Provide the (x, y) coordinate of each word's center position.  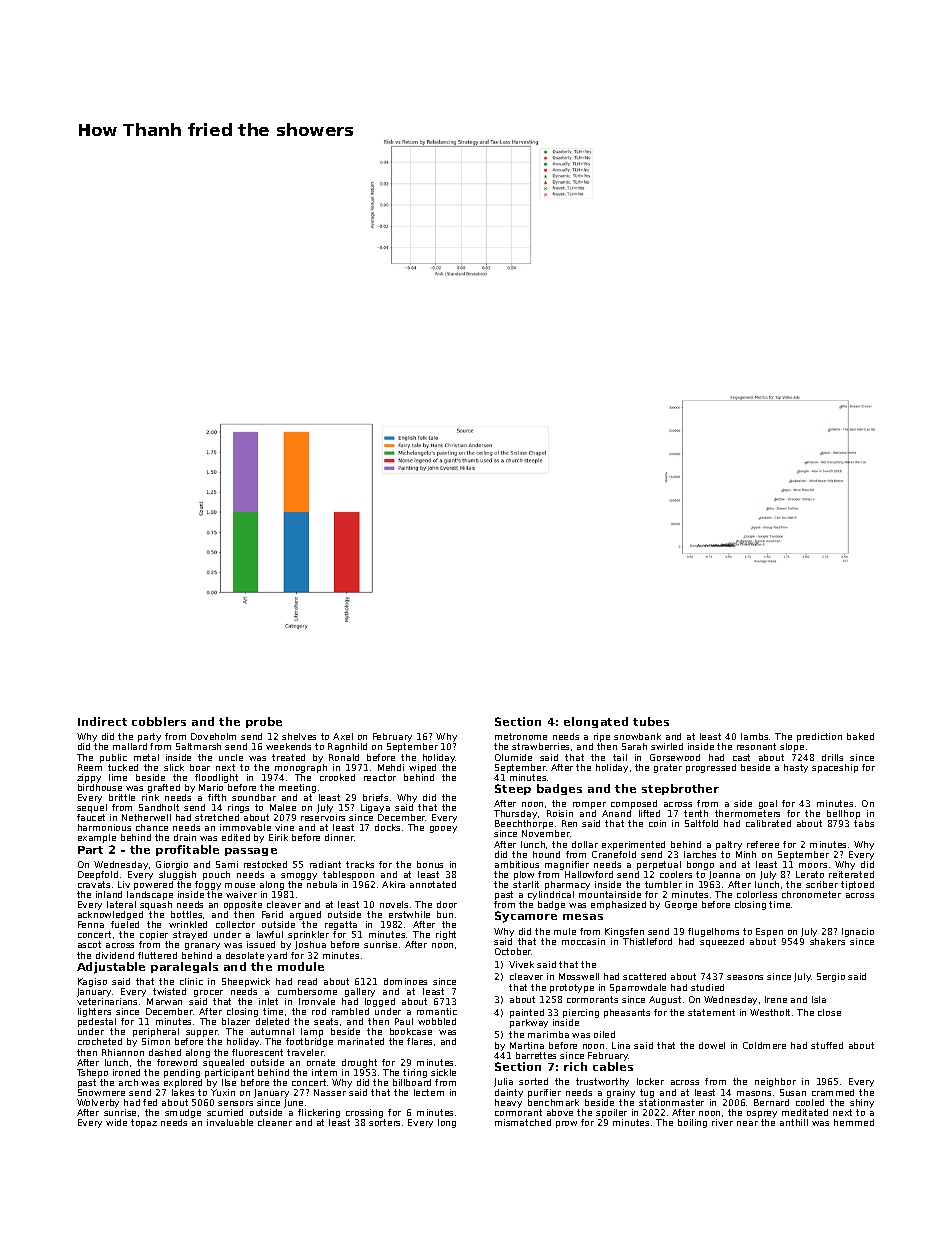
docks (387, 827)
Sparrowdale (638, 988)
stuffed (827, 1045)
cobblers (159, 721)
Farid (272, 914)
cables (613, 1066)
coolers (676, 874)
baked (860, 736)
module (301, 966)
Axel (343, 736)
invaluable (230, 1122)
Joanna (724, 875)
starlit (526, 884)
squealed (223, 1063)
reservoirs (323, 817)
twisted (169, 991)
